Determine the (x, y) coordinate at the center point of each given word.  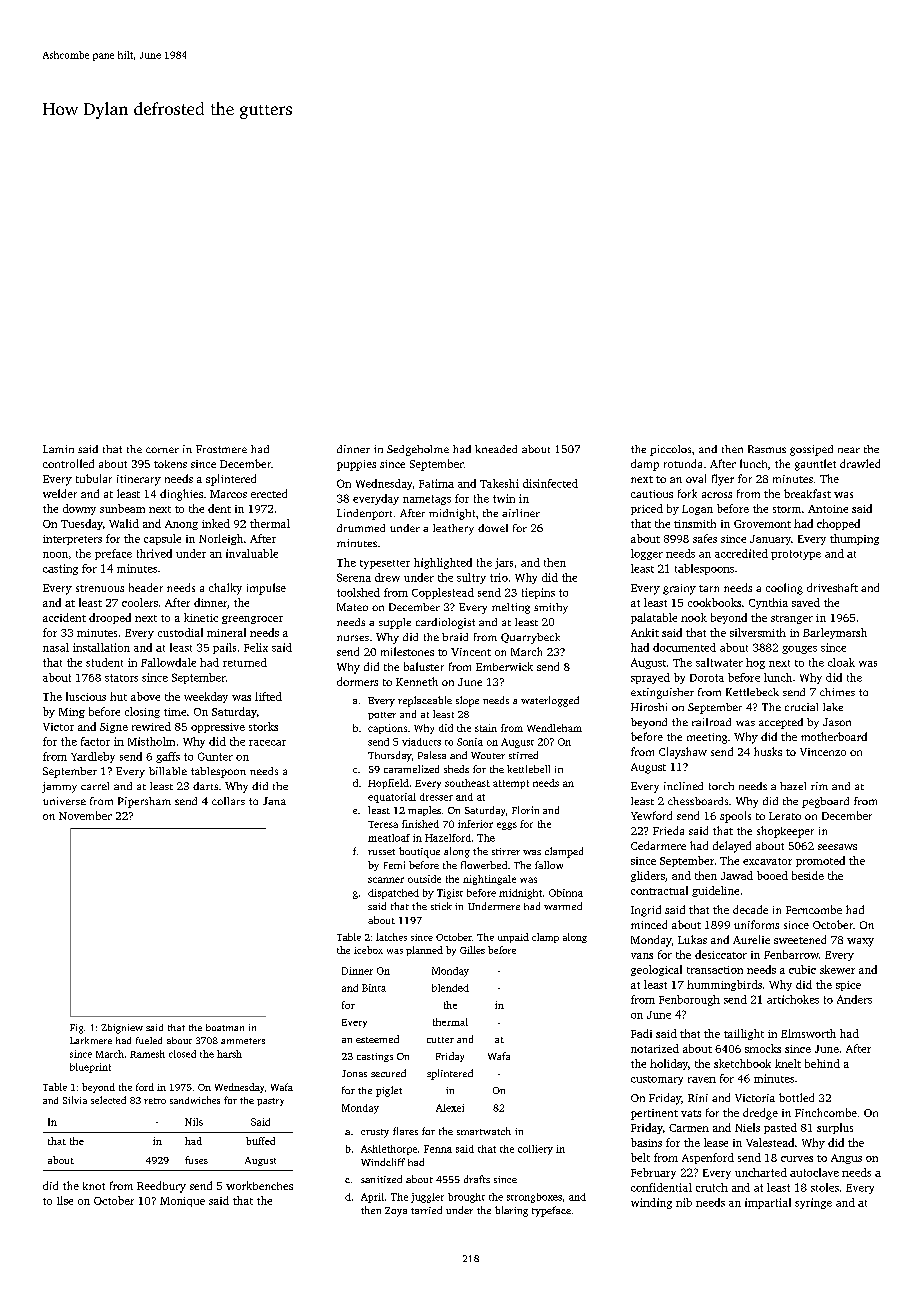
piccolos (670, 450)
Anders (854, 999)
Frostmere (221, 449)
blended (450, 988)
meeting (707, 738)
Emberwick (504, 666)
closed (182, 1054)
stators (121, 678)
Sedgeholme (418, 450)
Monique (182, 1202)
